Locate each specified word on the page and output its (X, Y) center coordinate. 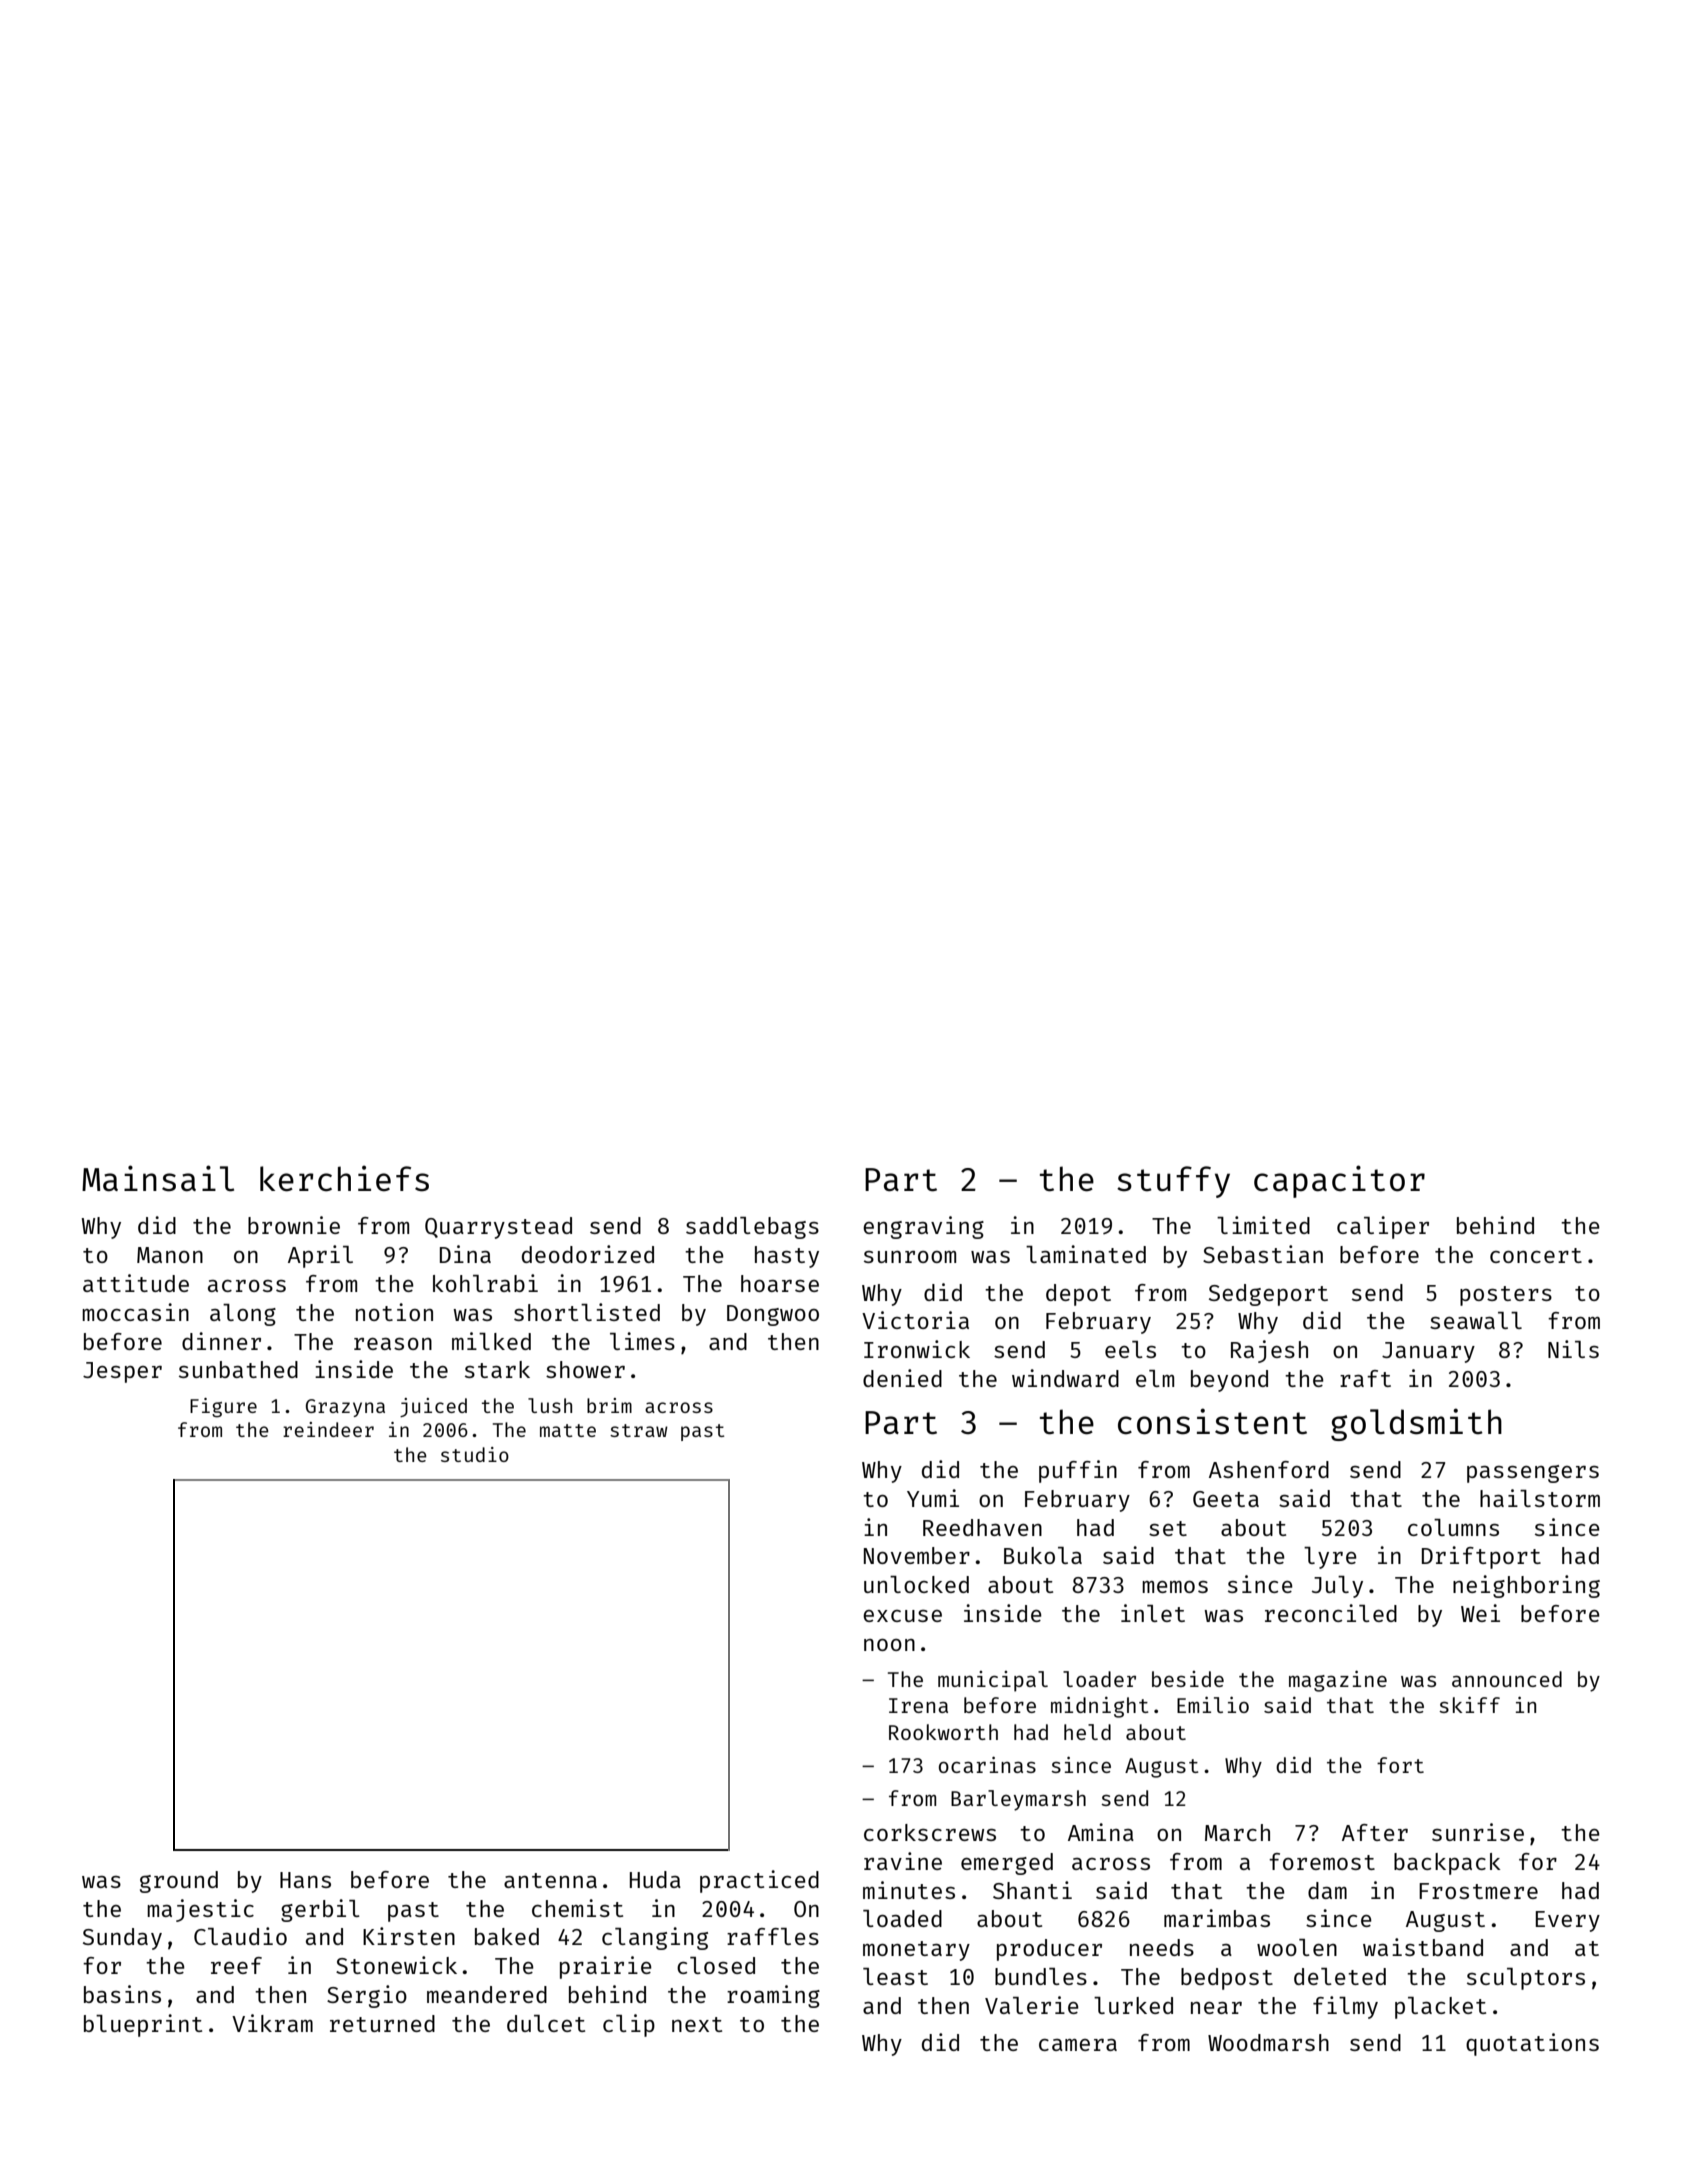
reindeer (328, 1429)
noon (889, 1645)
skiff (1469, 1704)
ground (179, 1882)
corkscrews (930, 1832)
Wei (1480, 1613)
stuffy (1173, 1182)
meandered (487, 1994)
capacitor (1339, 1181)
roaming (773, 1996)
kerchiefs (344, 1178)
